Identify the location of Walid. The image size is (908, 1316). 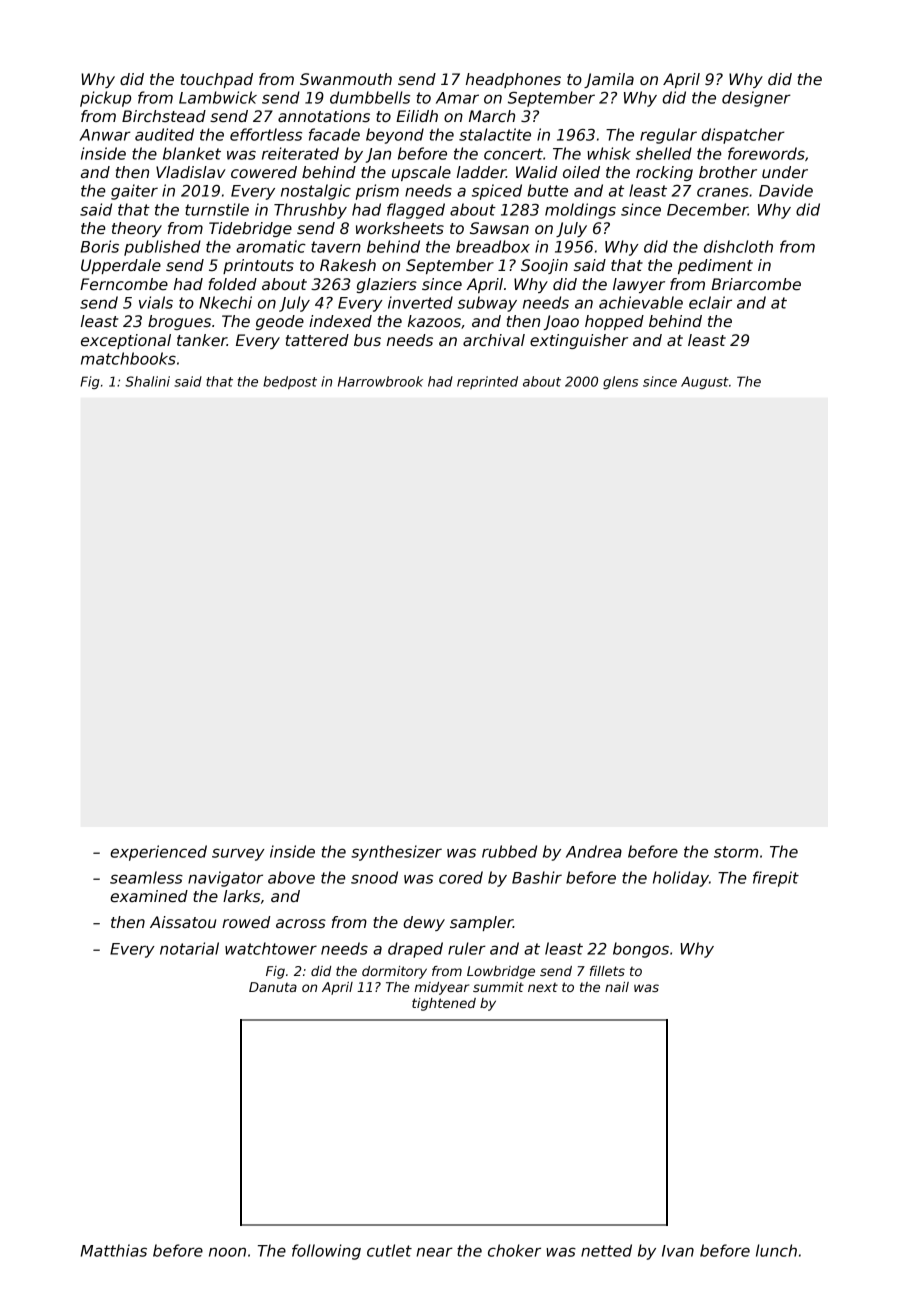
(537, 172).
